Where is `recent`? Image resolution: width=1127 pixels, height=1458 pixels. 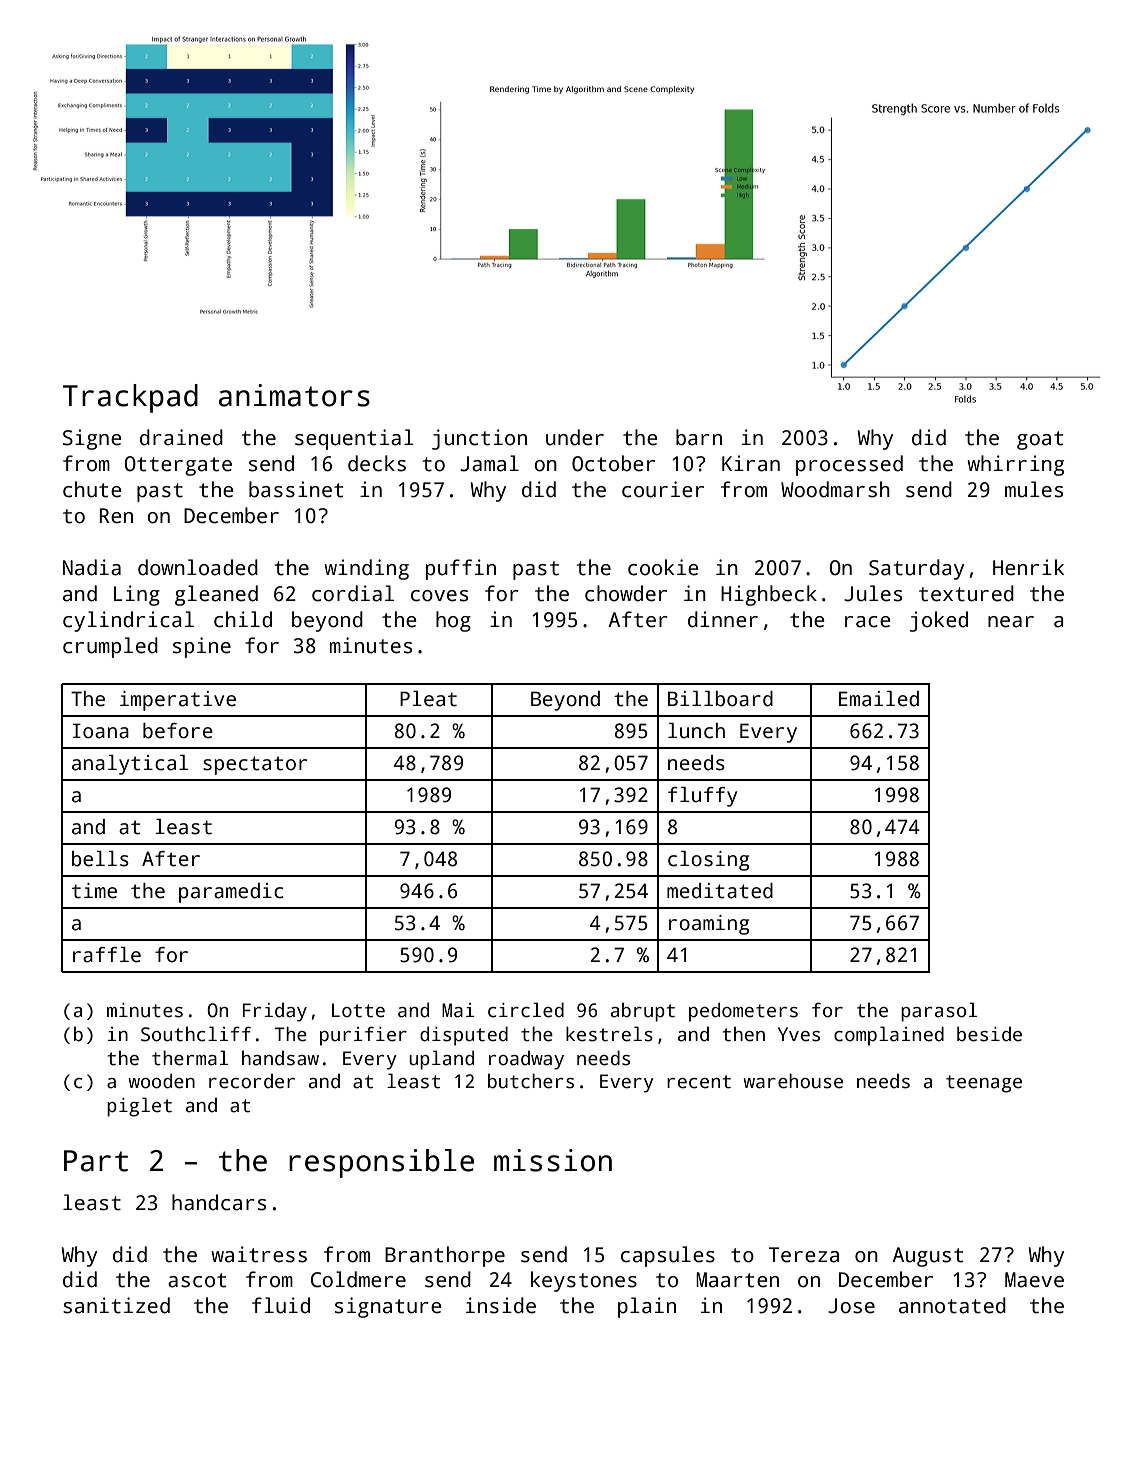 recent is located at coordinates (699, 1082).
